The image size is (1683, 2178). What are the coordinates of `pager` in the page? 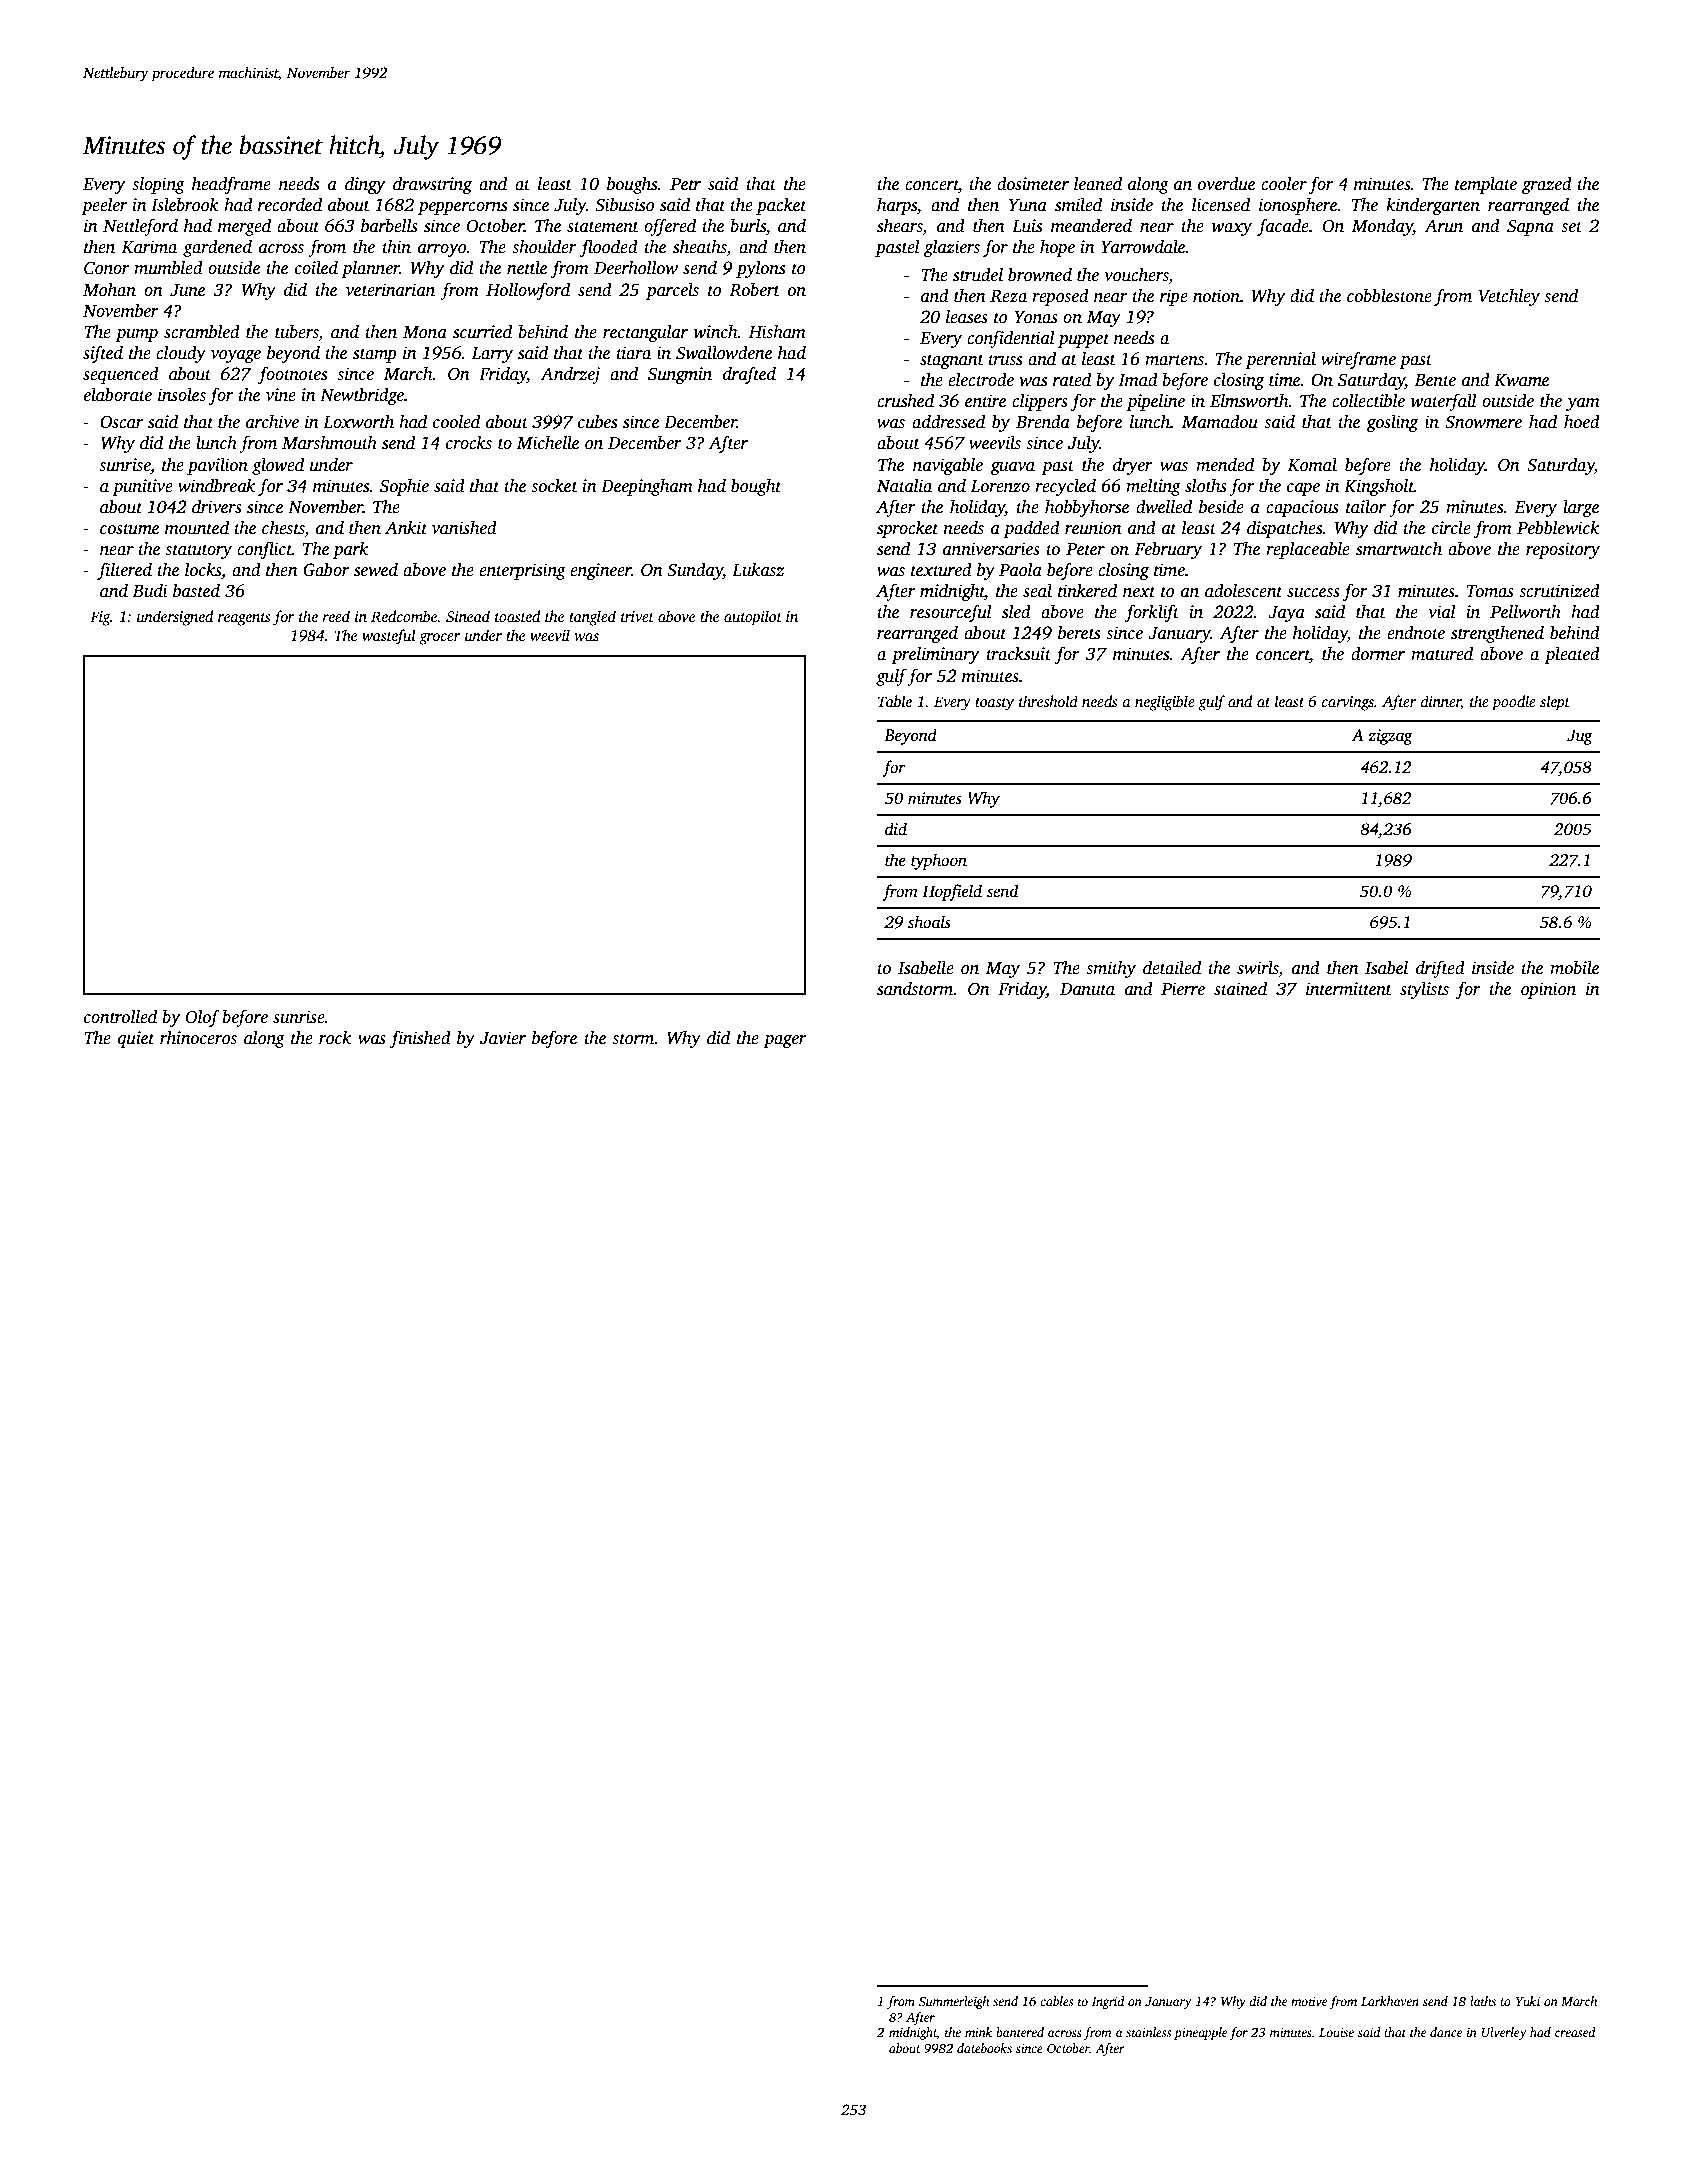 It's located at (785, 1041).
